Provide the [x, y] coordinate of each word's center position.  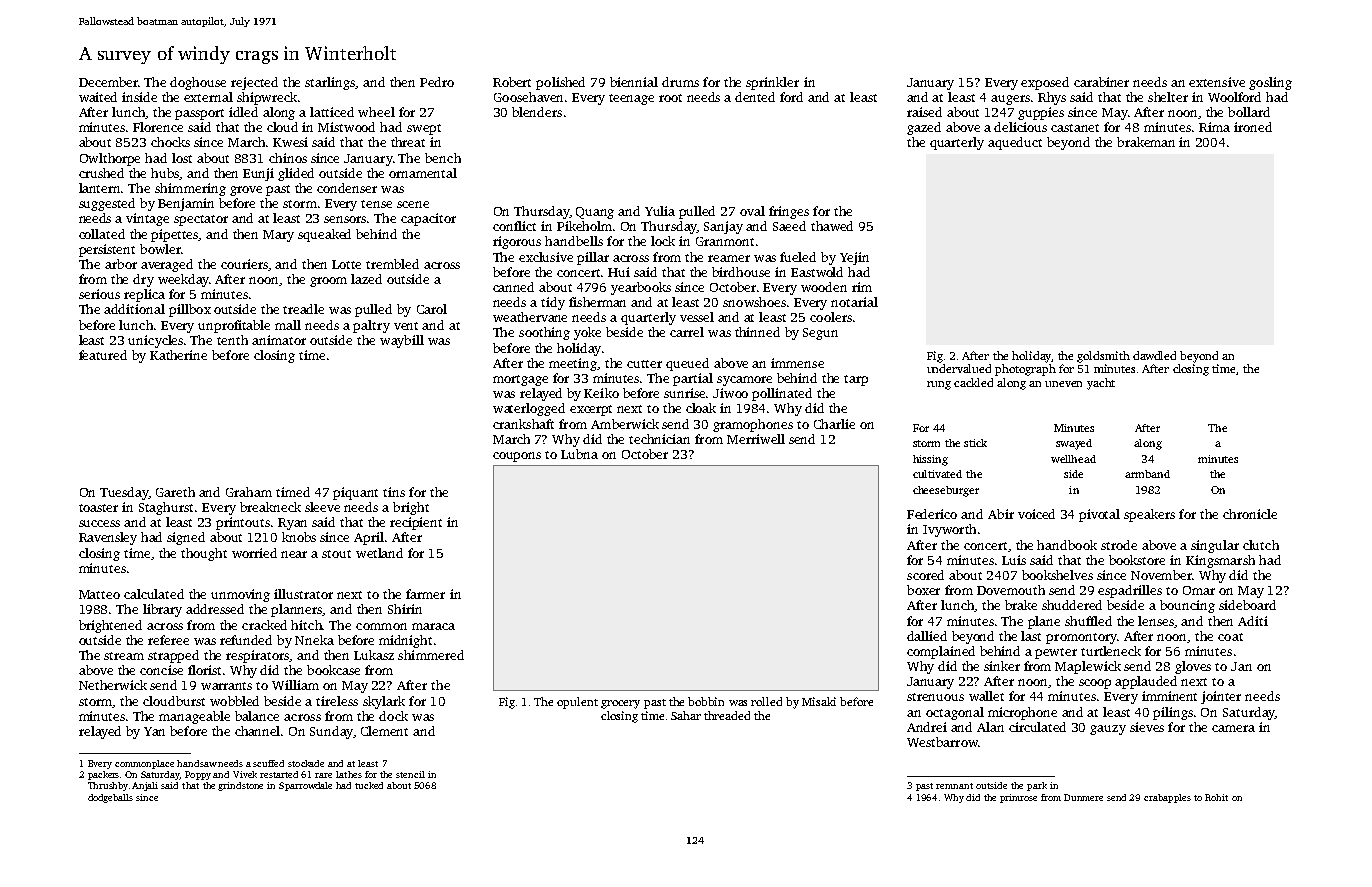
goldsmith [1103, 357]
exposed [1045, 83]
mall [288, 325]
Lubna [579, 454]
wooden [824, 287]
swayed [1074, 444]
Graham [249, 492]
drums [680, 82]
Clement [384, 731]
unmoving [240, 595]
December [108, 82]
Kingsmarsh [1220, 561]
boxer [923, 590]
